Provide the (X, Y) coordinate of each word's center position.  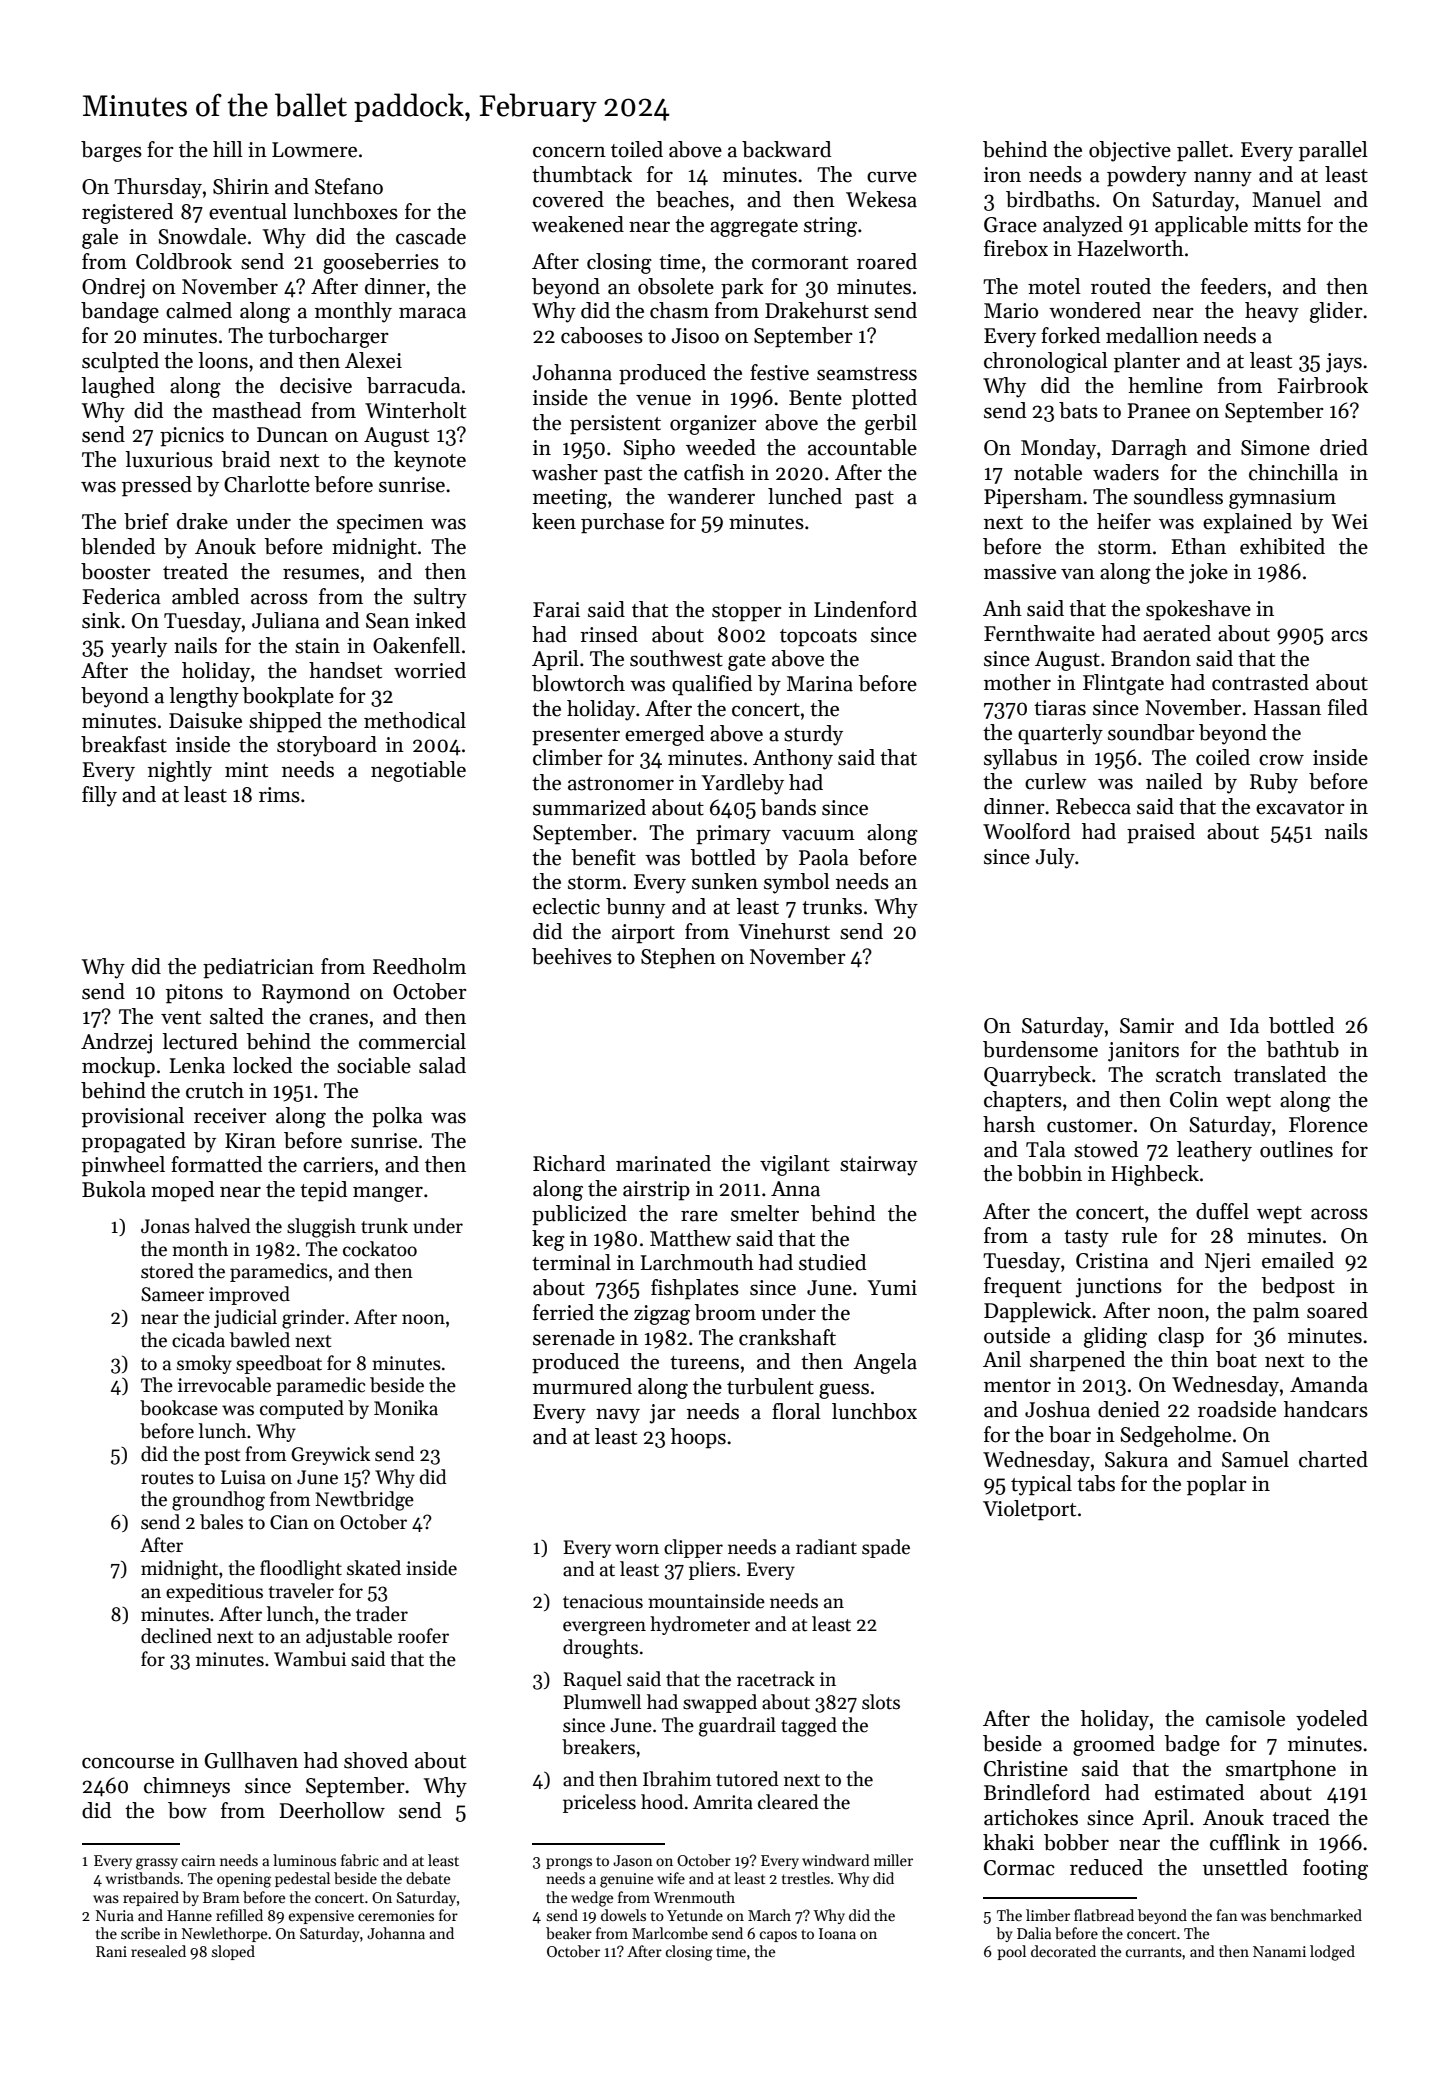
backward (786, 149)
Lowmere (314, 150)
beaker (569, 1933)
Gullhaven (251, 1760)
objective (1130, 151)
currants (1154, 1952)
